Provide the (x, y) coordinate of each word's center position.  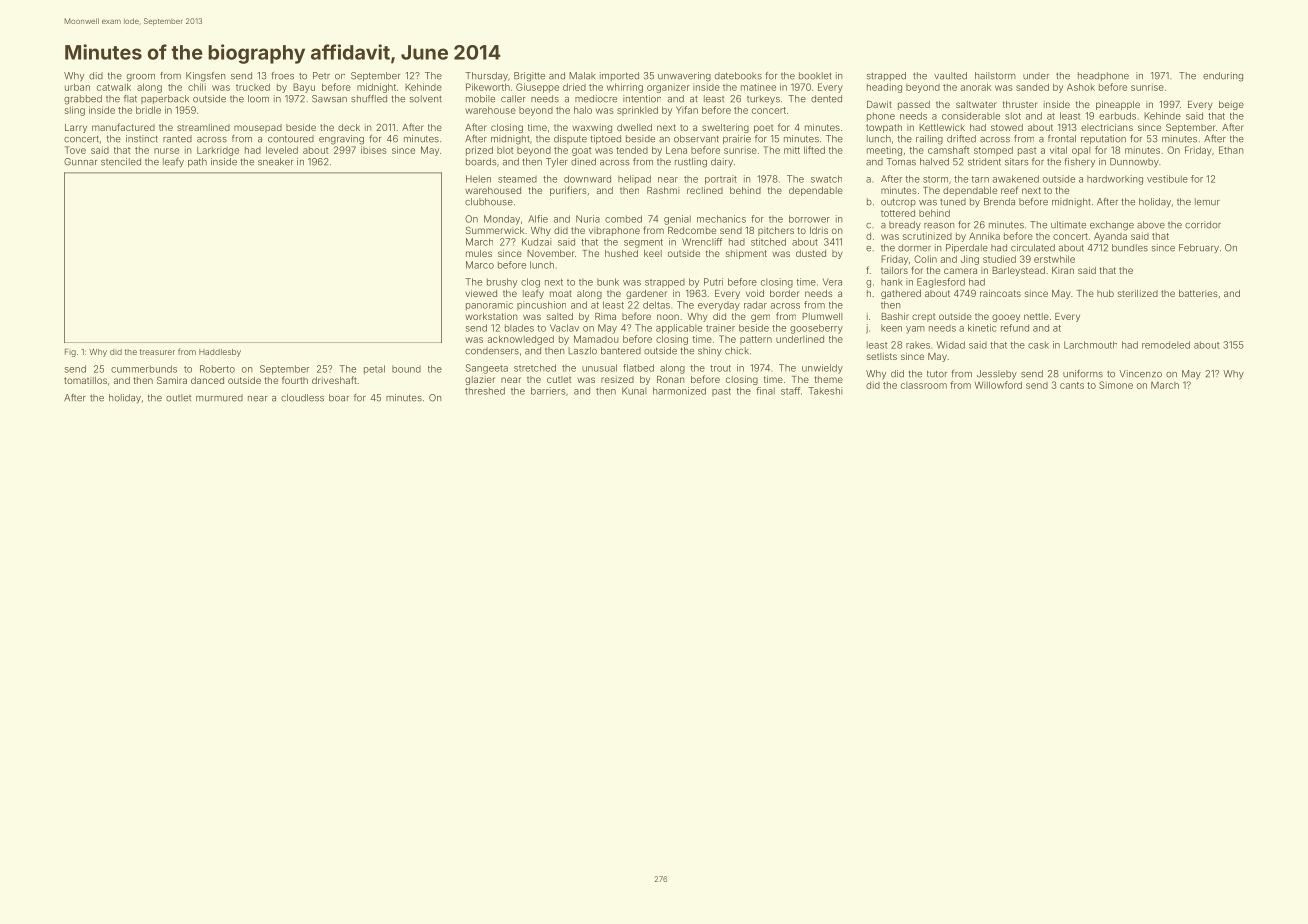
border (785, 293)
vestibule (1167, 179)
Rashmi (663, 190)
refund (1015, 328)
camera (960, 271)
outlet (178, 398)
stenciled (121, 162)
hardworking (1115, 180)
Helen (478, 179)
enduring (1223, 77)
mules (479, 253)
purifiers (568, 191)
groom (141, 78)
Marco (480, 265)
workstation (491, 316)
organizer (668, 88)
